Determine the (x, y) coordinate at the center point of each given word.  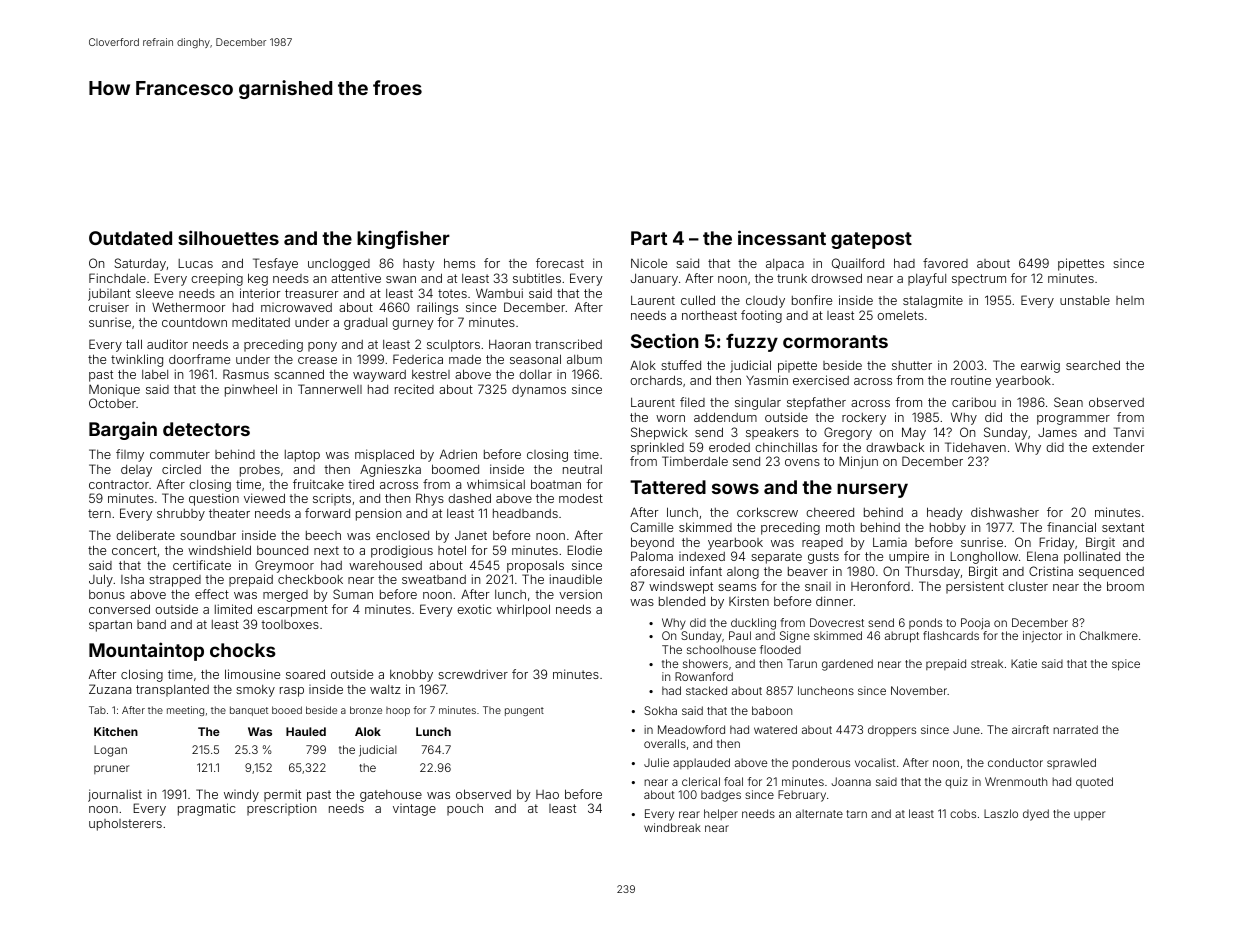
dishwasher (1005, 512)
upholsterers (125, 825)
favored (945, 263)
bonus (107, 594)
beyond (652, 543)
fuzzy (752, 342)
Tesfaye (275, 264)
